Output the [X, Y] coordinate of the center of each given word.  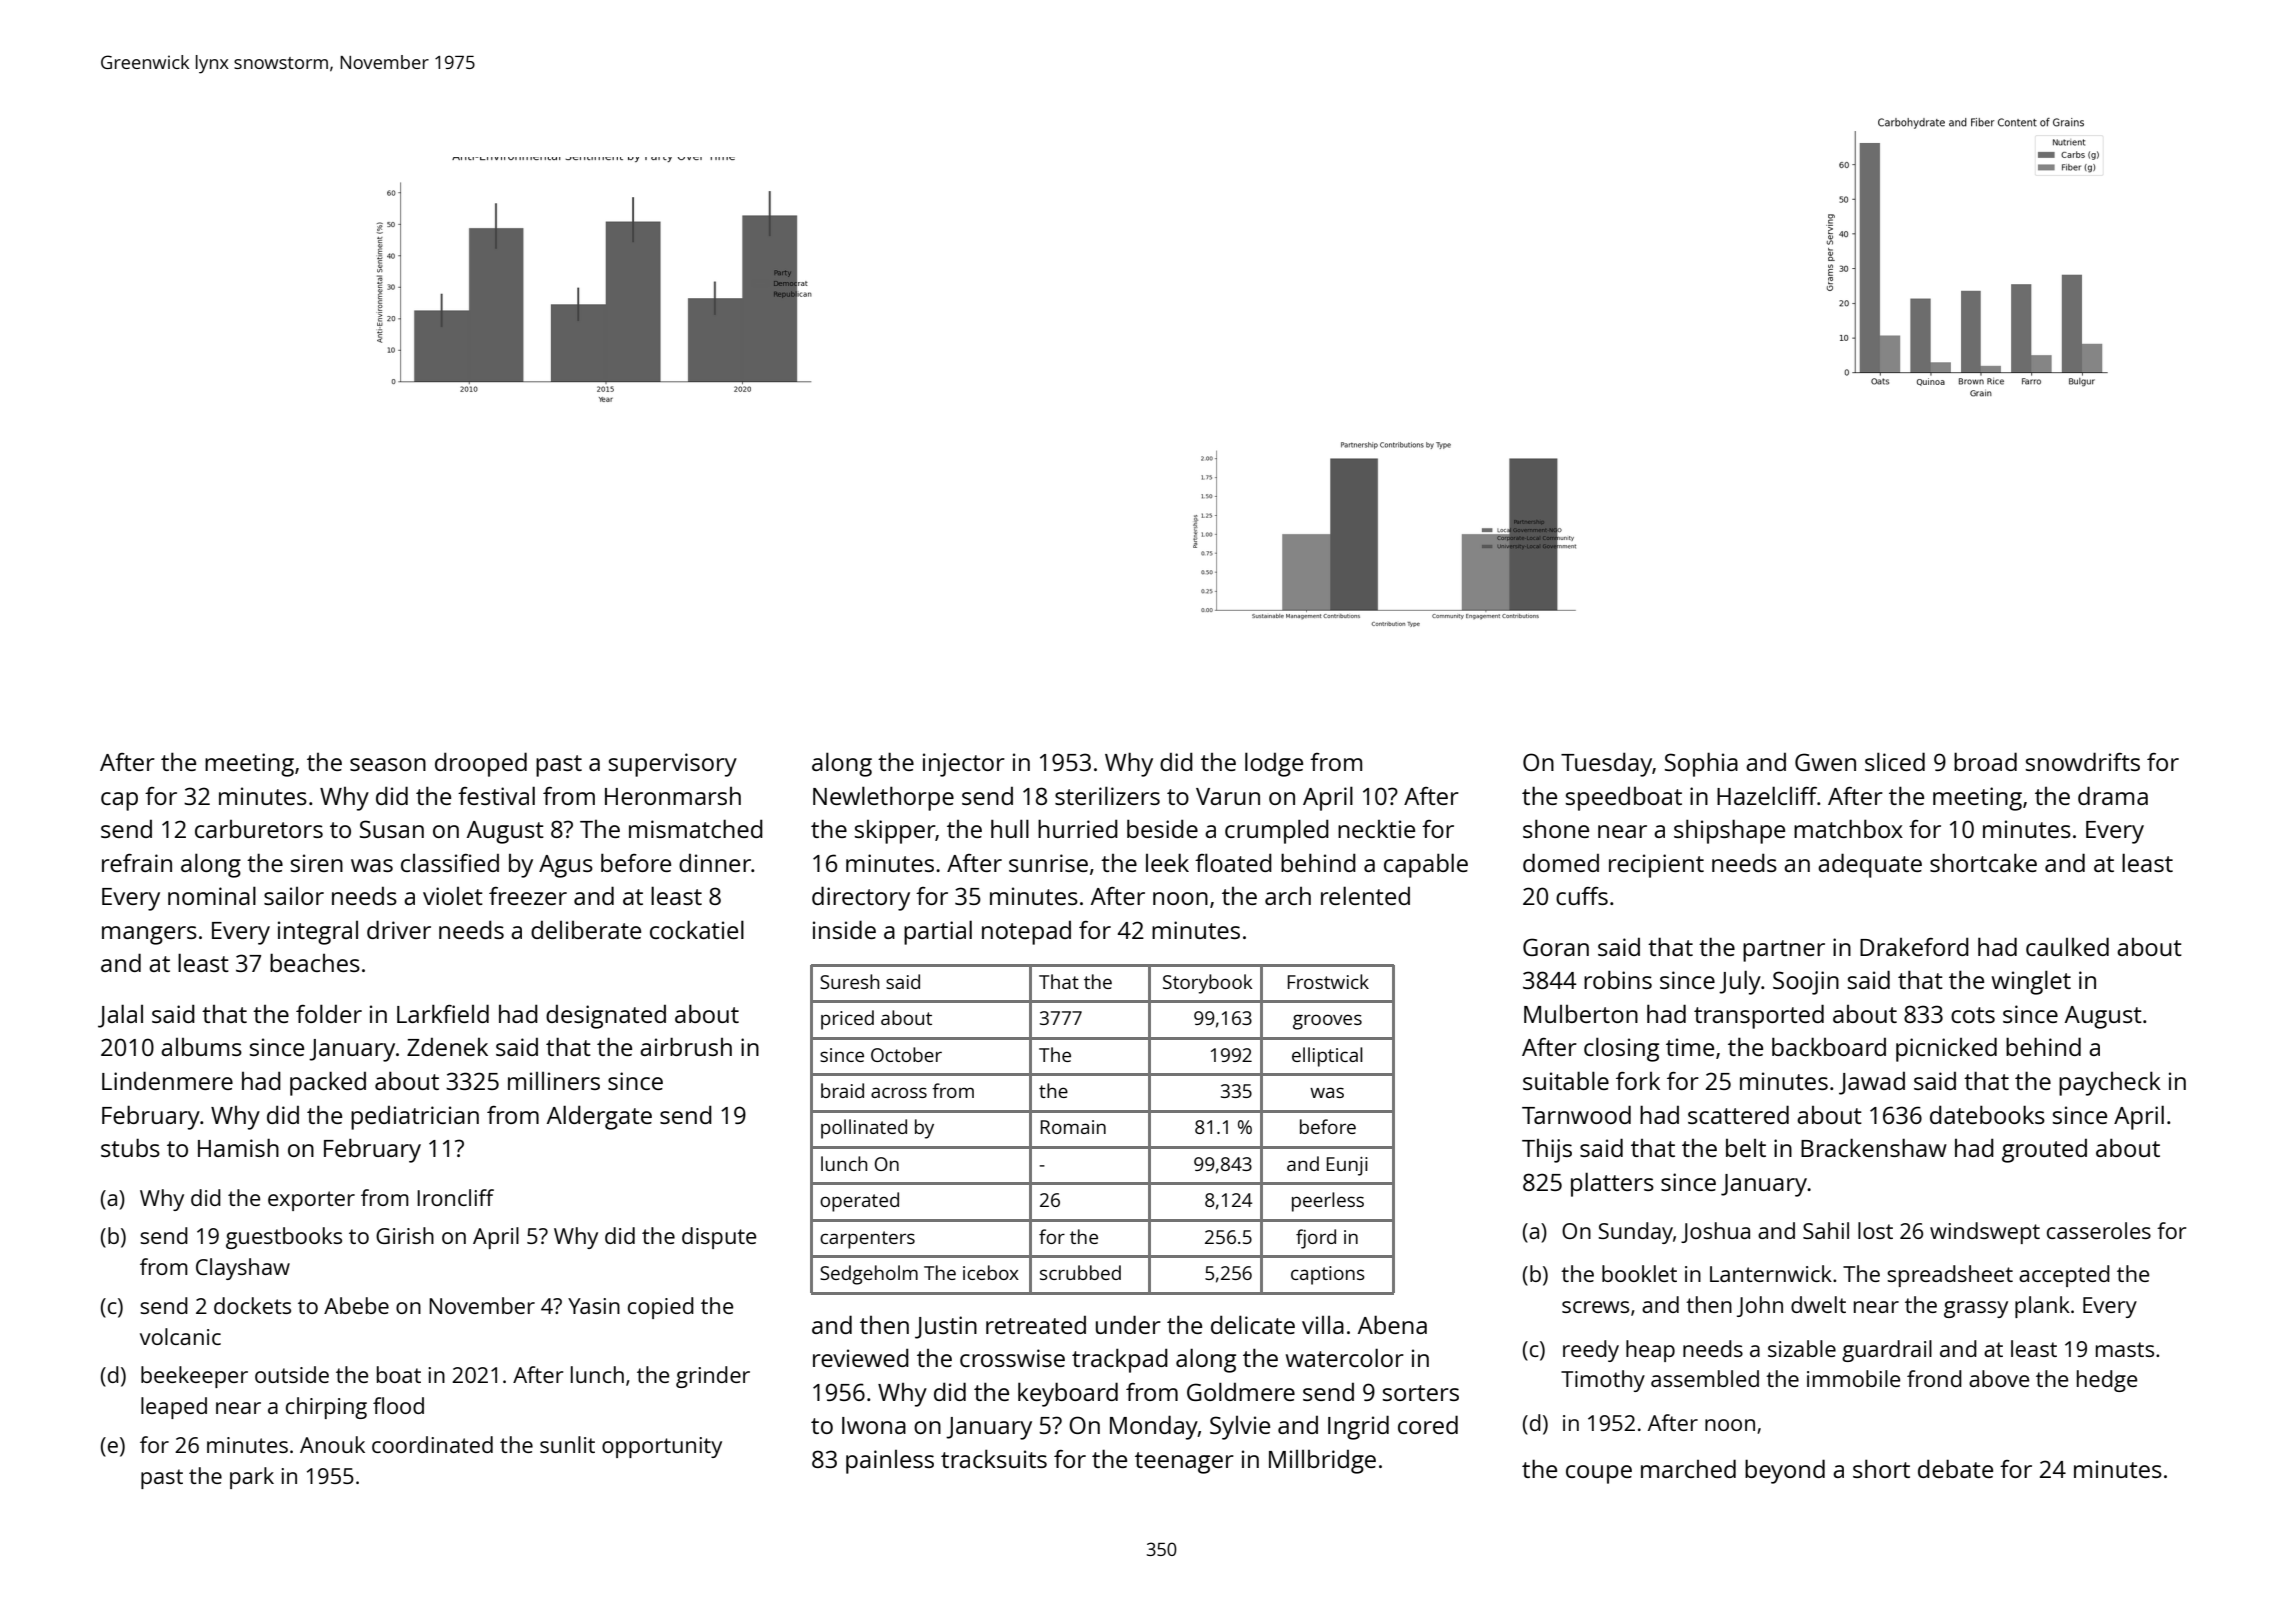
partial [938, 932]
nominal [212, 895]
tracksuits [994, 1458]
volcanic [180, 1336]
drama [2113, 795]
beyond [1785, 1471]
